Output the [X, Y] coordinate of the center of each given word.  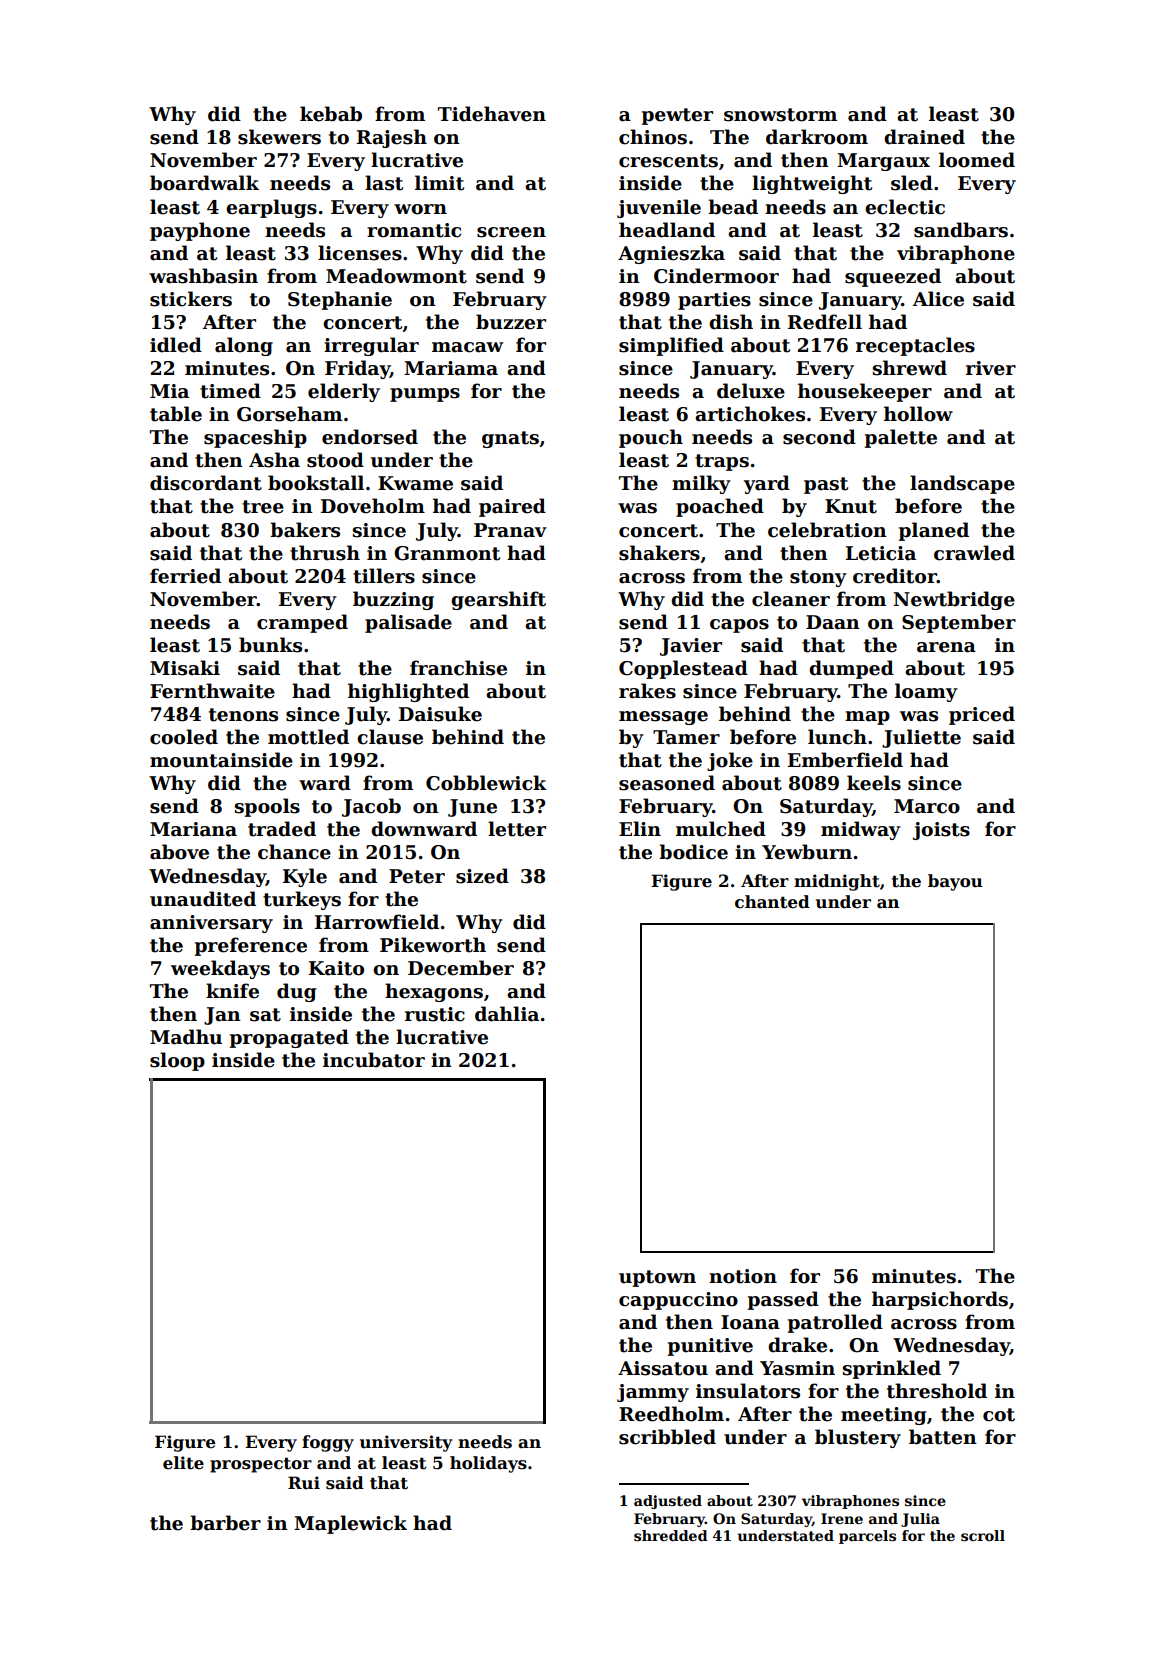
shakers [659, 553]
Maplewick [350, 1524]
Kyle [305, 877]
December [461, 968]
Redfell [825, 322]
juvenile [659, 208]
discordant [206, 483]
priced [982, 715]
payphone [200, 231]
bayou [955, 882]
